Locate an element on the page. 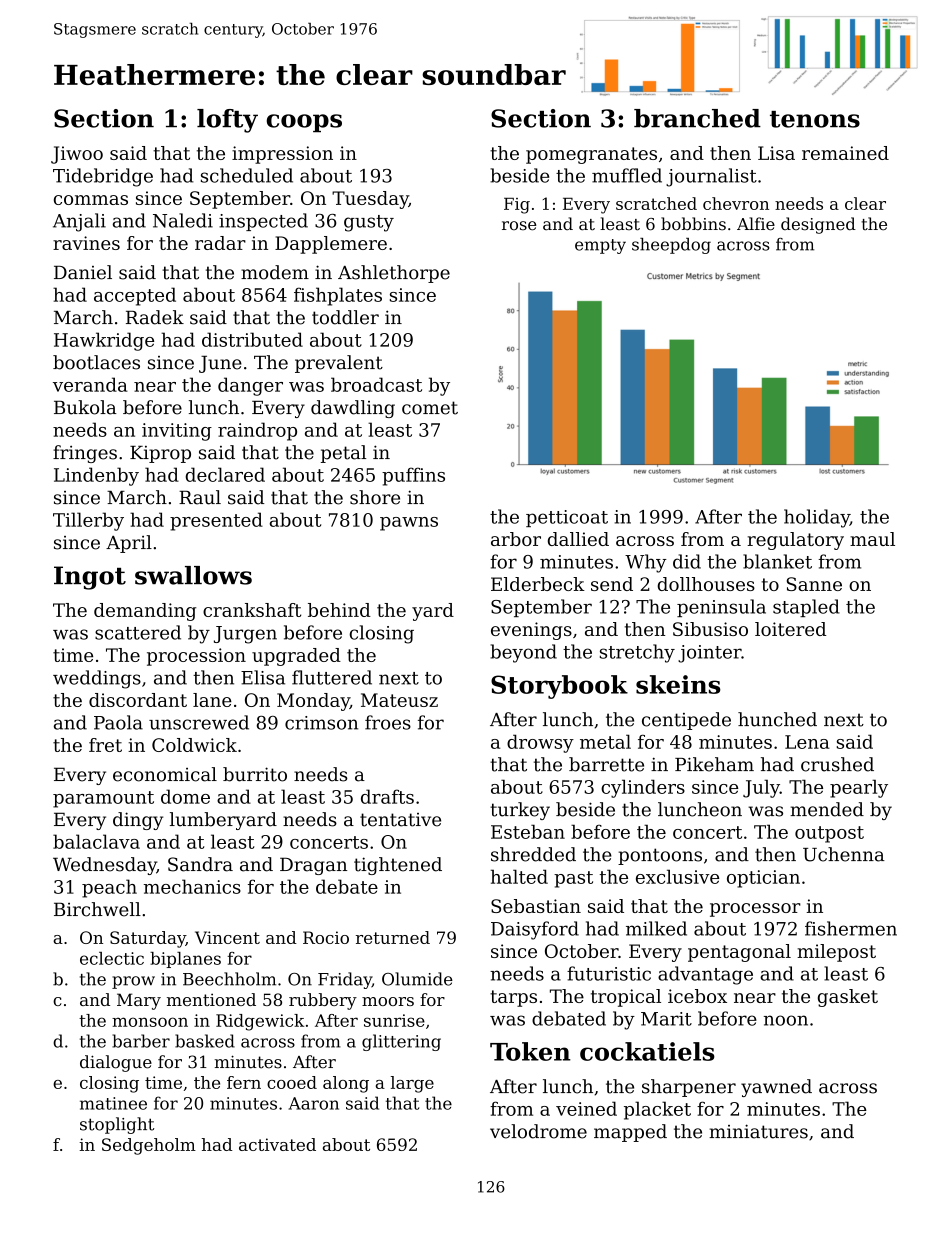  lofty is located at coordinates (227, 121).
